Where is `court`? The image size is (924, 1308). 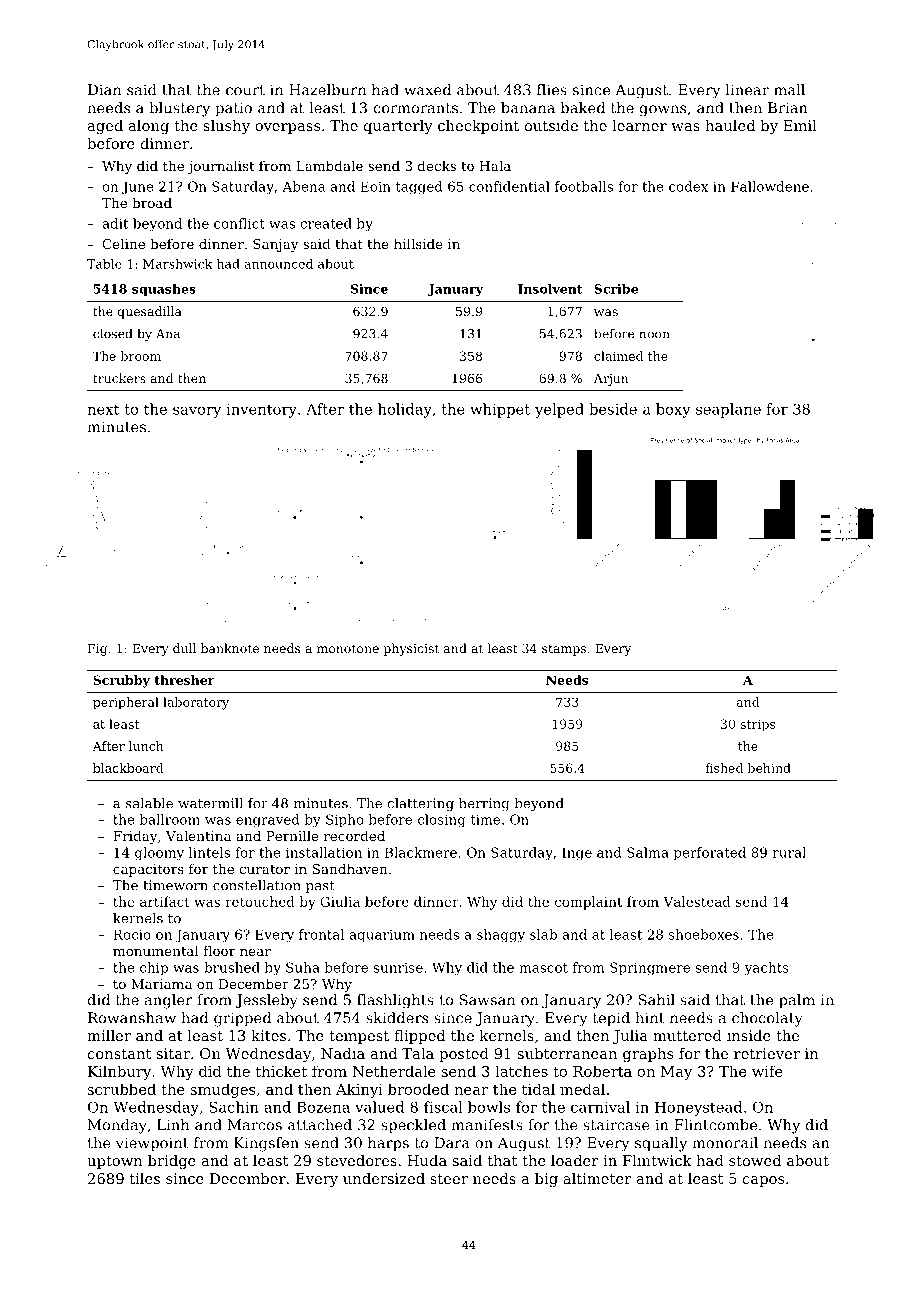 court is located at coordinates (245, 90).
